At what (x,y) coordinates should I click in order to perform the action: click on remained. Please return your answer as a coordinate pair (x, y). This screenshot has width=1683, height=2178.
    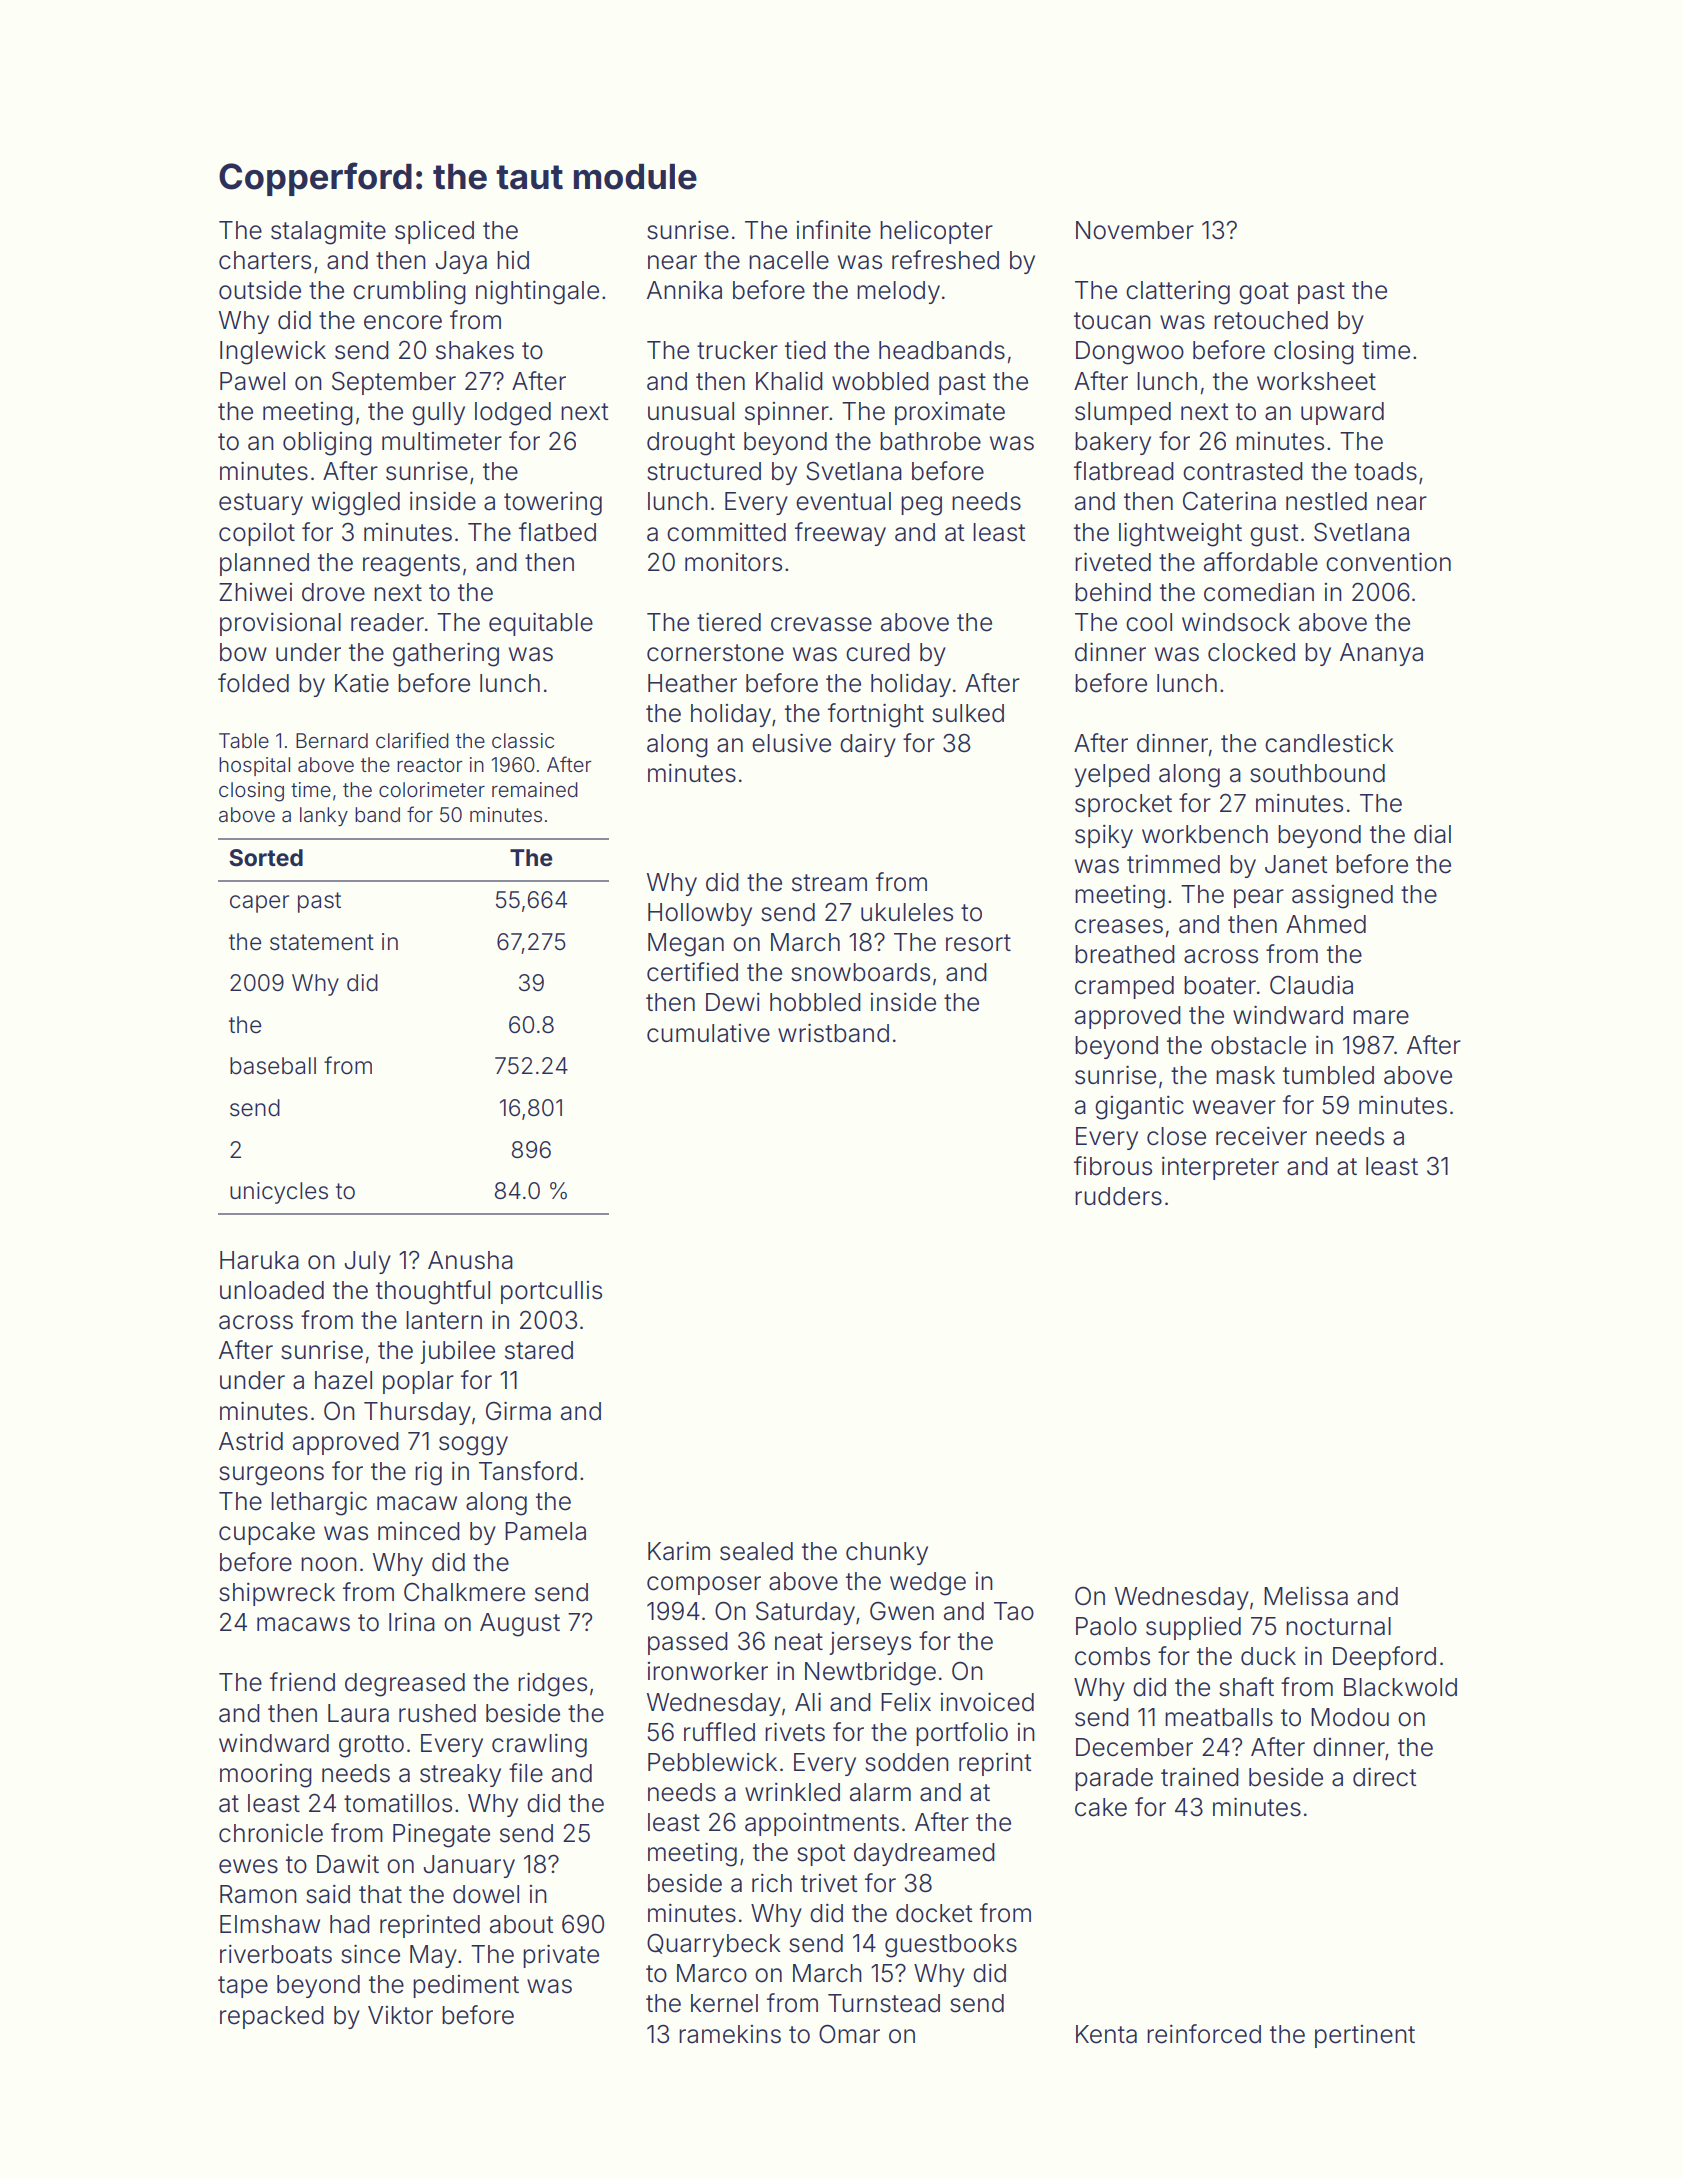
    Looking at the image, I should click on (535, 789).
